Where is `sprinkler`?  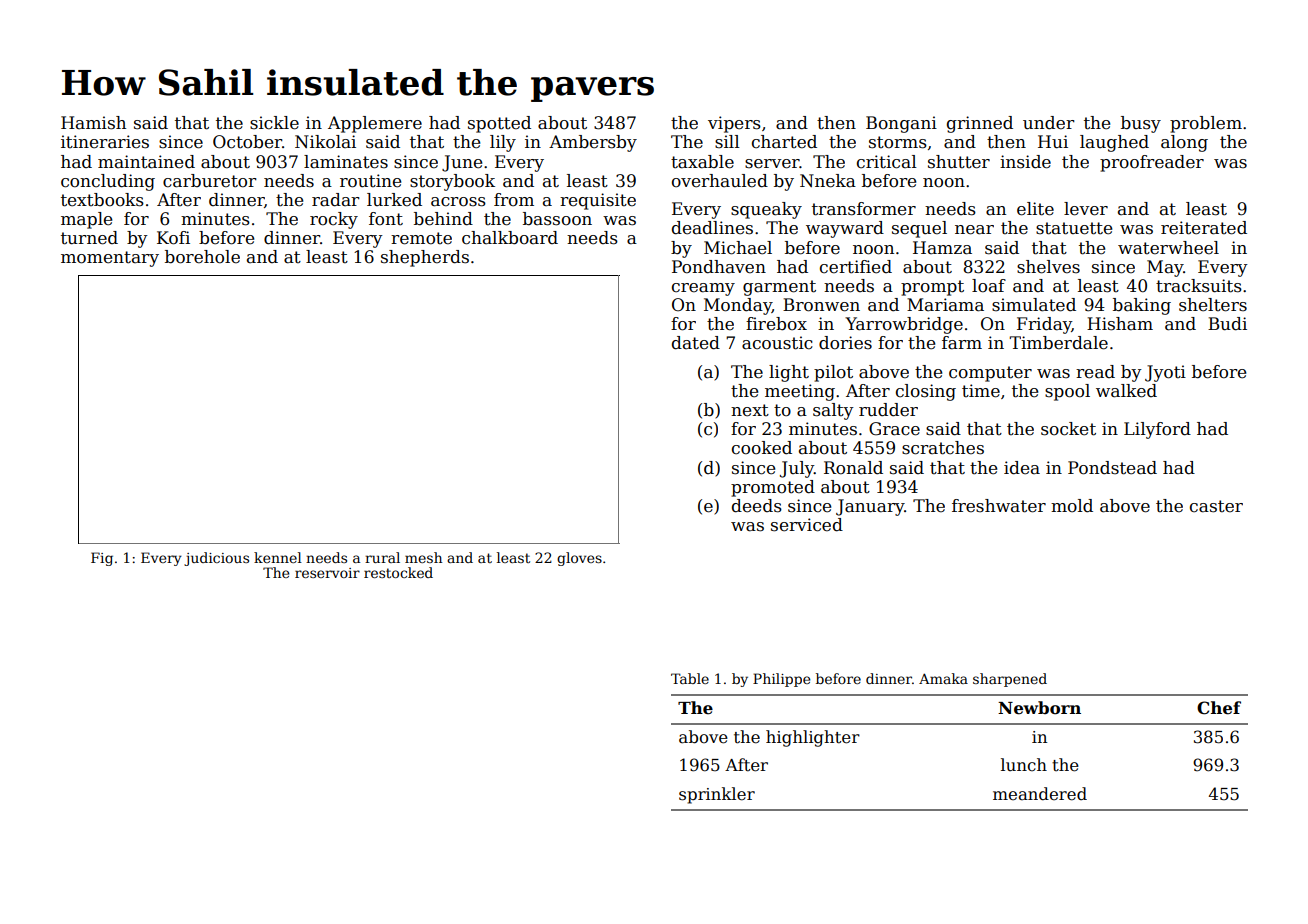
sprinkler is located at coordinates (717, 795).
